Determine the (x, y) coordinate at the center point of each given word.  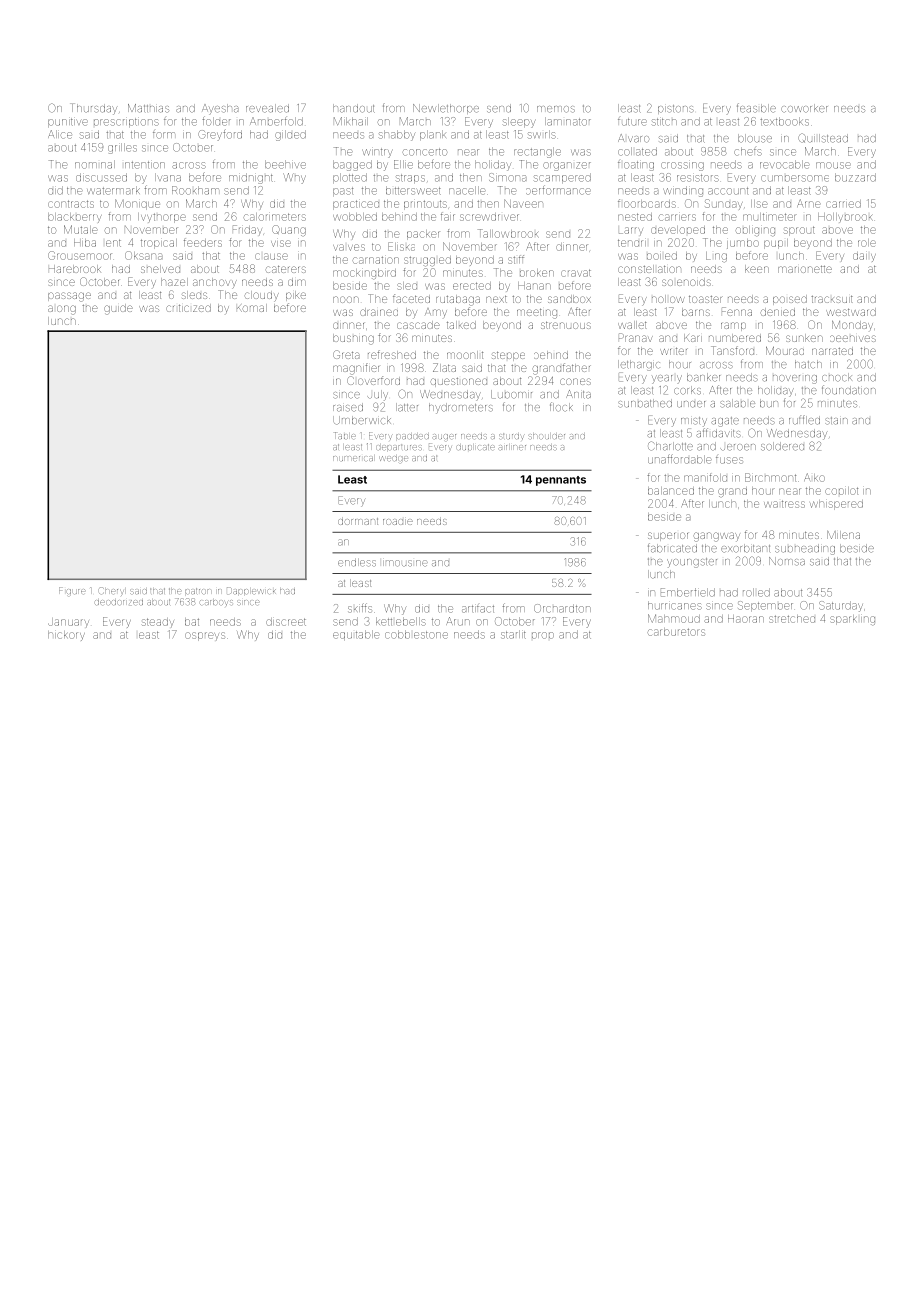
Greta (346, 354)
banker (703, 377)
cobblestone (416, 634)
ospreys (205, 636)
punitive (68, 122)
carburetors (676, 632)
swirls (542, 134)
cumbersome (795, 178)
